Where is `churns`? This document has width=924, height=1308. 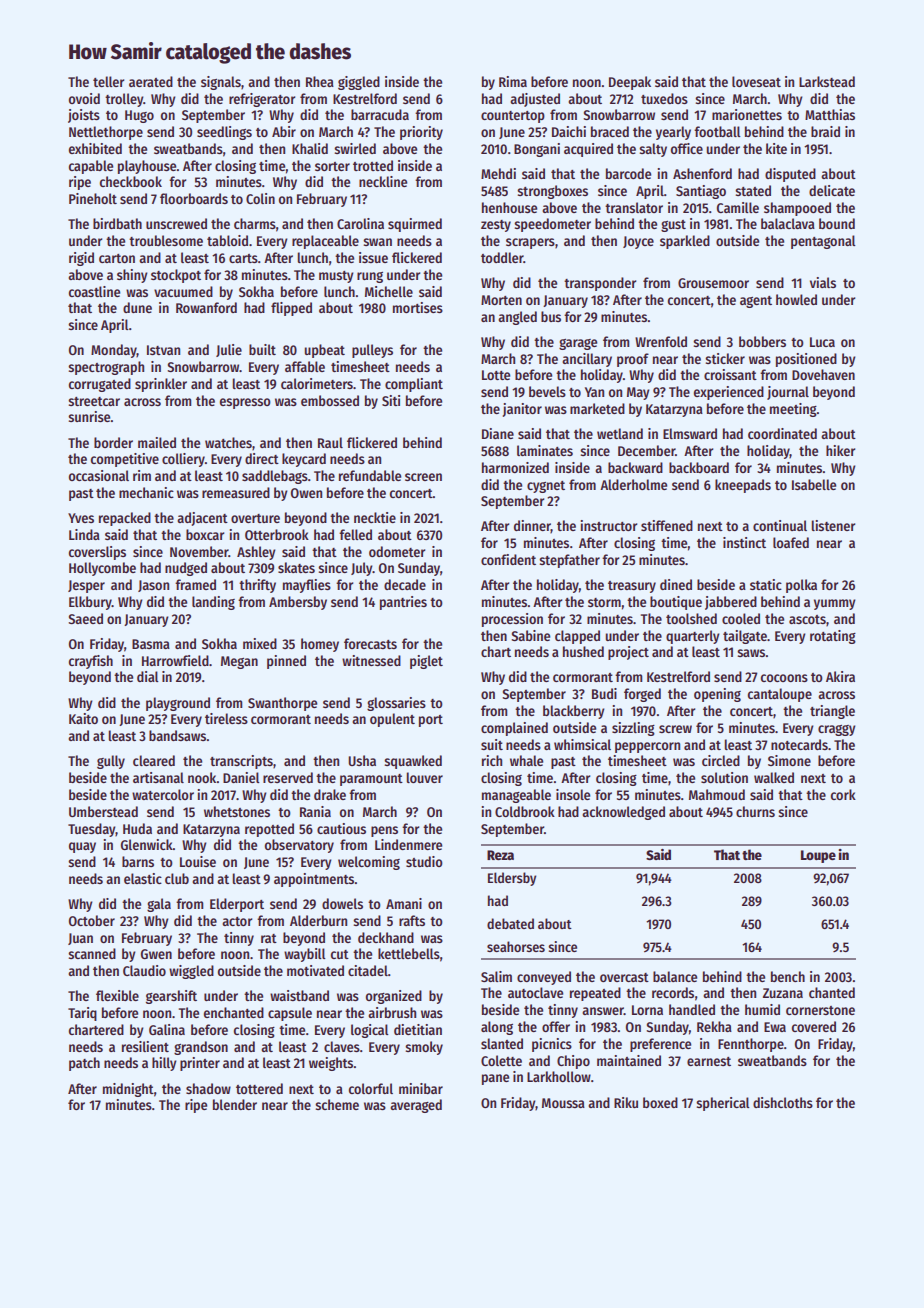 churns is located at coordinates (755, 811).
